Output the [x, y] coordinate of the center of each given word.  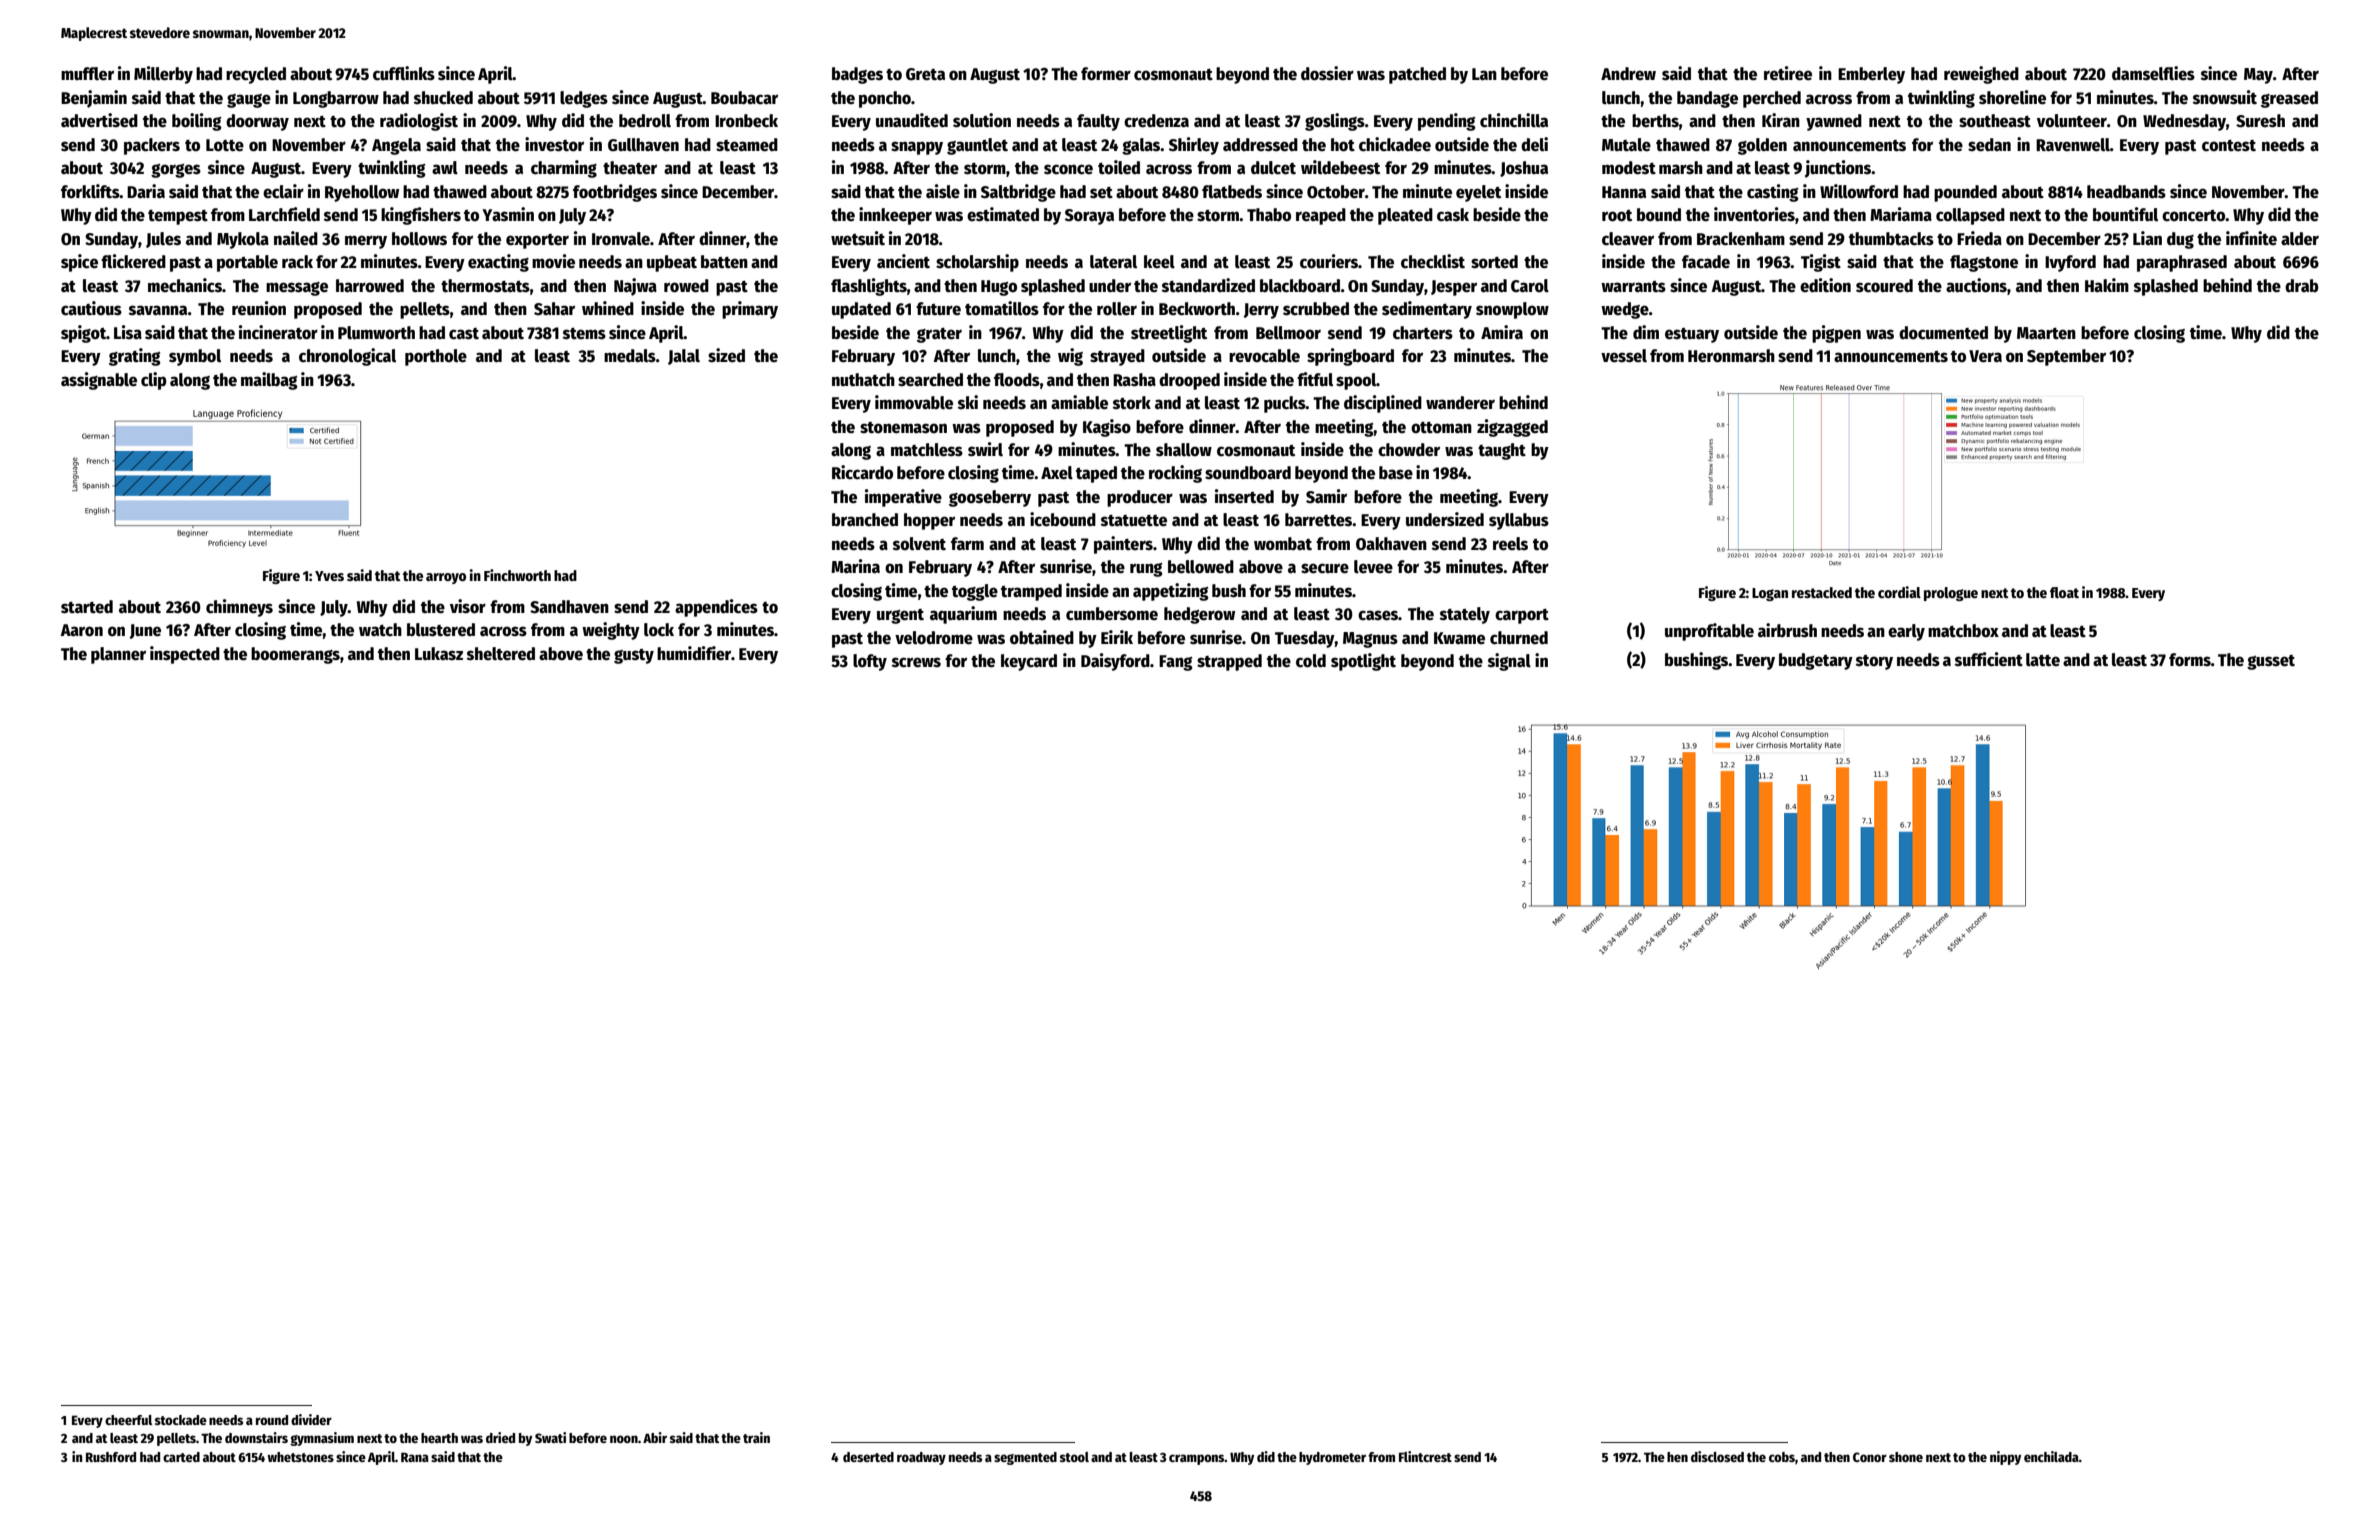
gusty [634, 656]
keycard [1029, 662]
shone [1906, 1457]
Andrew [1628, 74]
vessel [1624, 356]
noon [624, 1439]
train [756, 1437]
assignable [99, 381]
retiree [1788, 73]
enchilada [2051, 1456]
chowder [1409, 450]
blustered [441, 630]
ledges [584, 99]
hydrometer [1332, 1458]
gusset [2271, 662]
